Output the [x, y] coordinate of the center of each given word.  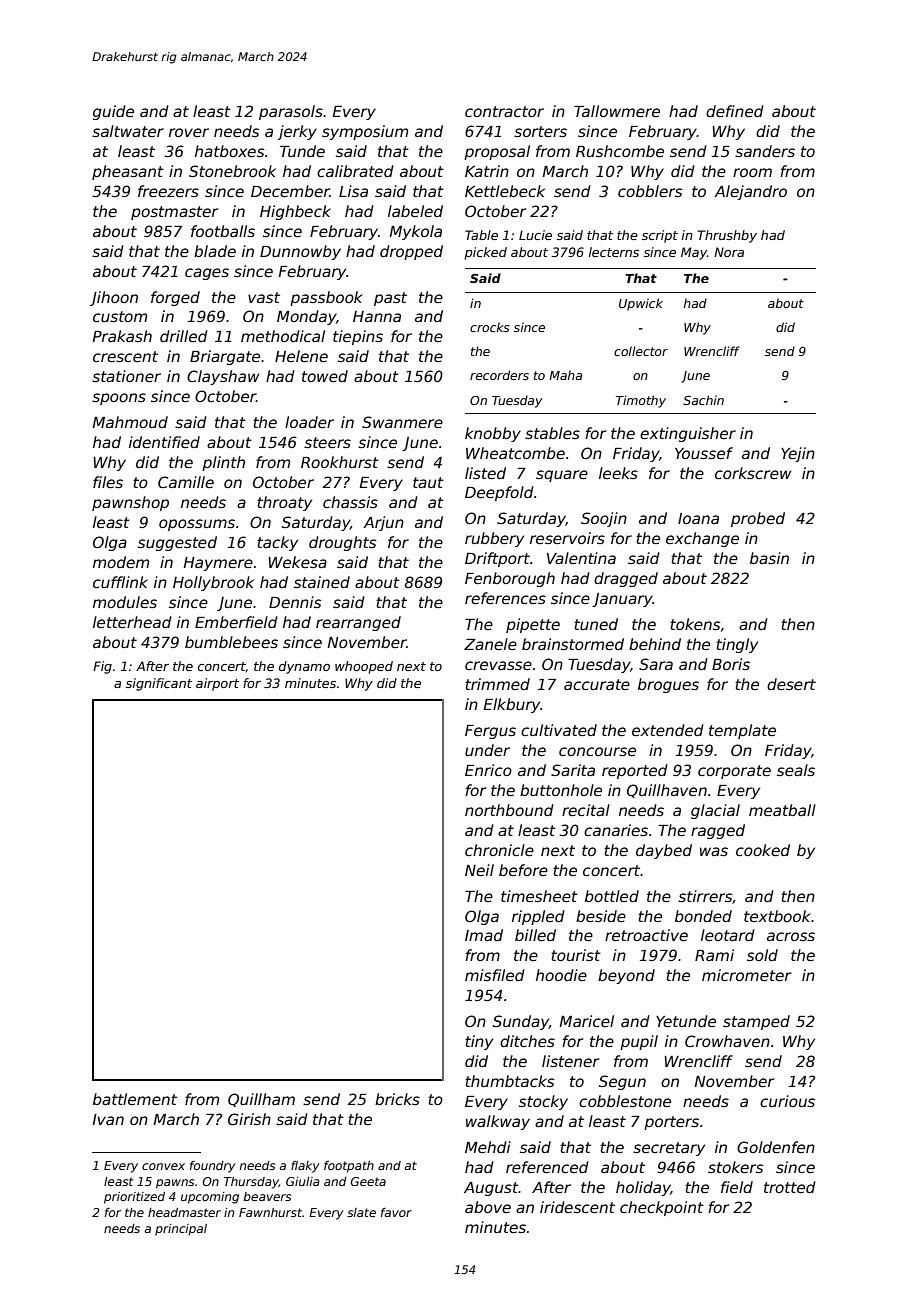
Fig [102, 667]
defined [735, 111]
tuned [596, 624]
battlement [135, 1099]
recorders [499, 375]
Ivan [108, 1119]
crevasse [498, 665]
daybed [664, 851]
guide [113, 112]
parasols [291, 112]
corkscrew [753, 473]
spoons [119, 399]
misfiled [495, 975]
